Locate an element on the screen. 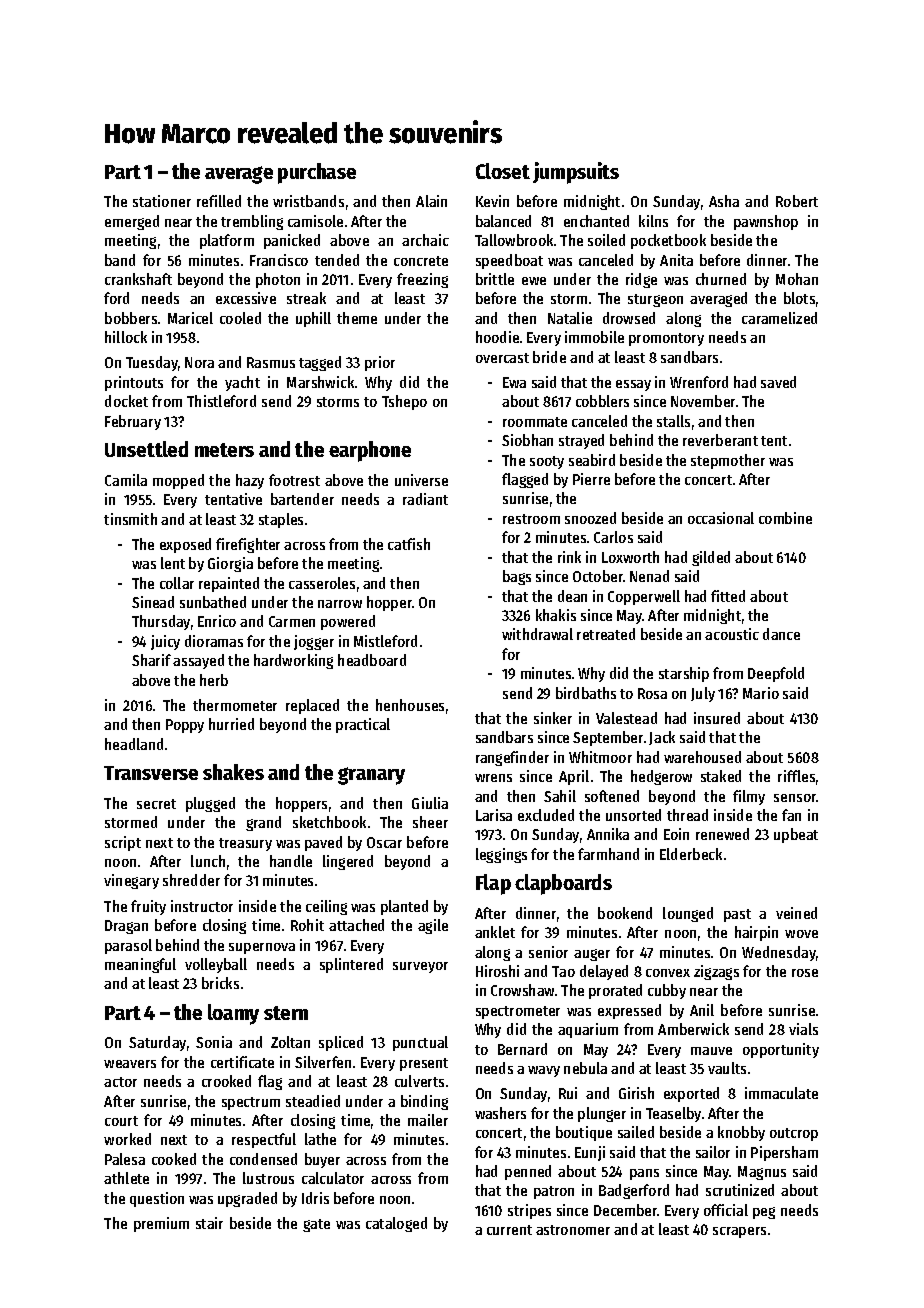 The width and height of the screenshot is (924, 1308). plugged is located at coordinates (210, 804).
